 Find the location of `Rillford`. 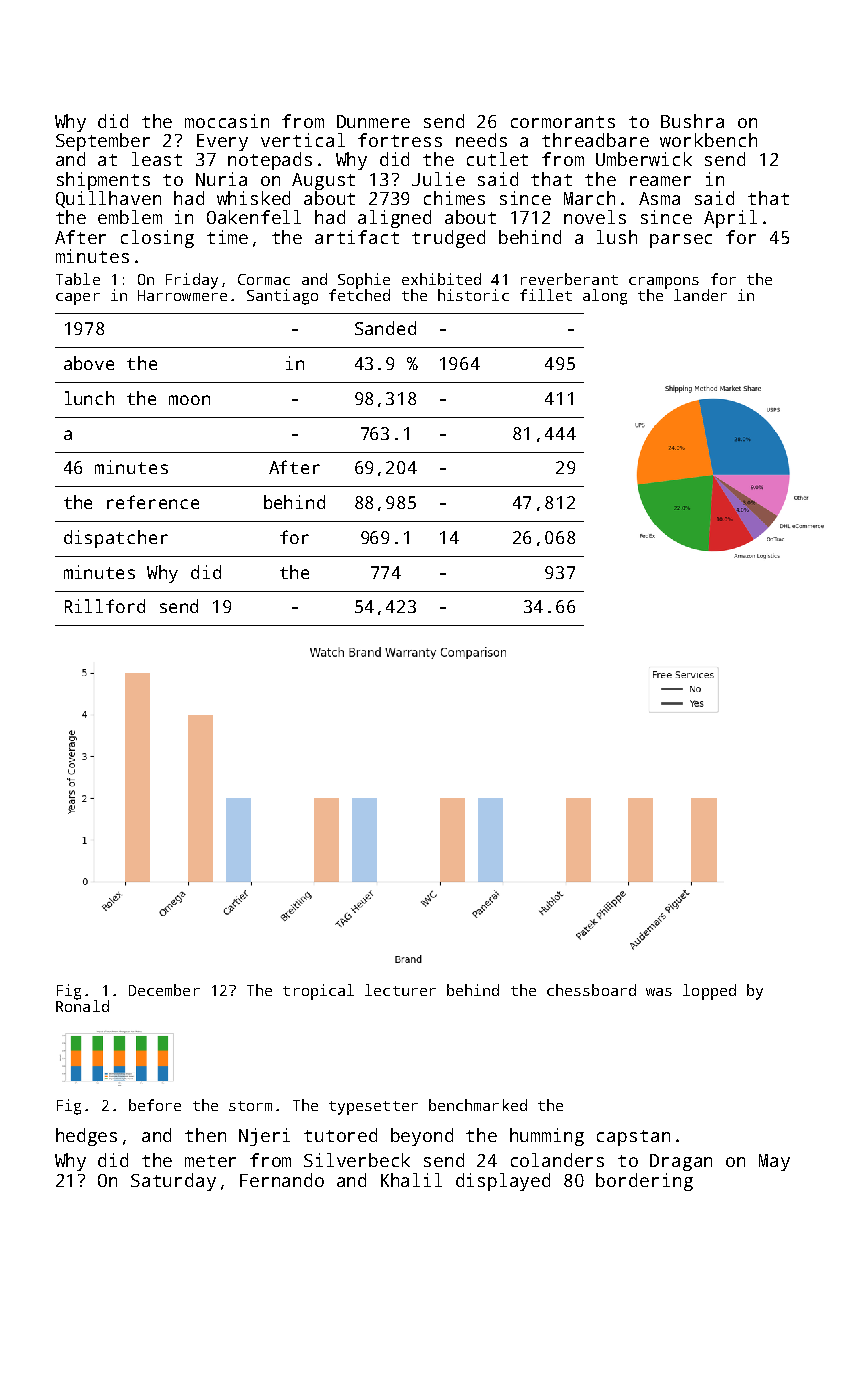

Rillford is located at coordinates (105, 606).
